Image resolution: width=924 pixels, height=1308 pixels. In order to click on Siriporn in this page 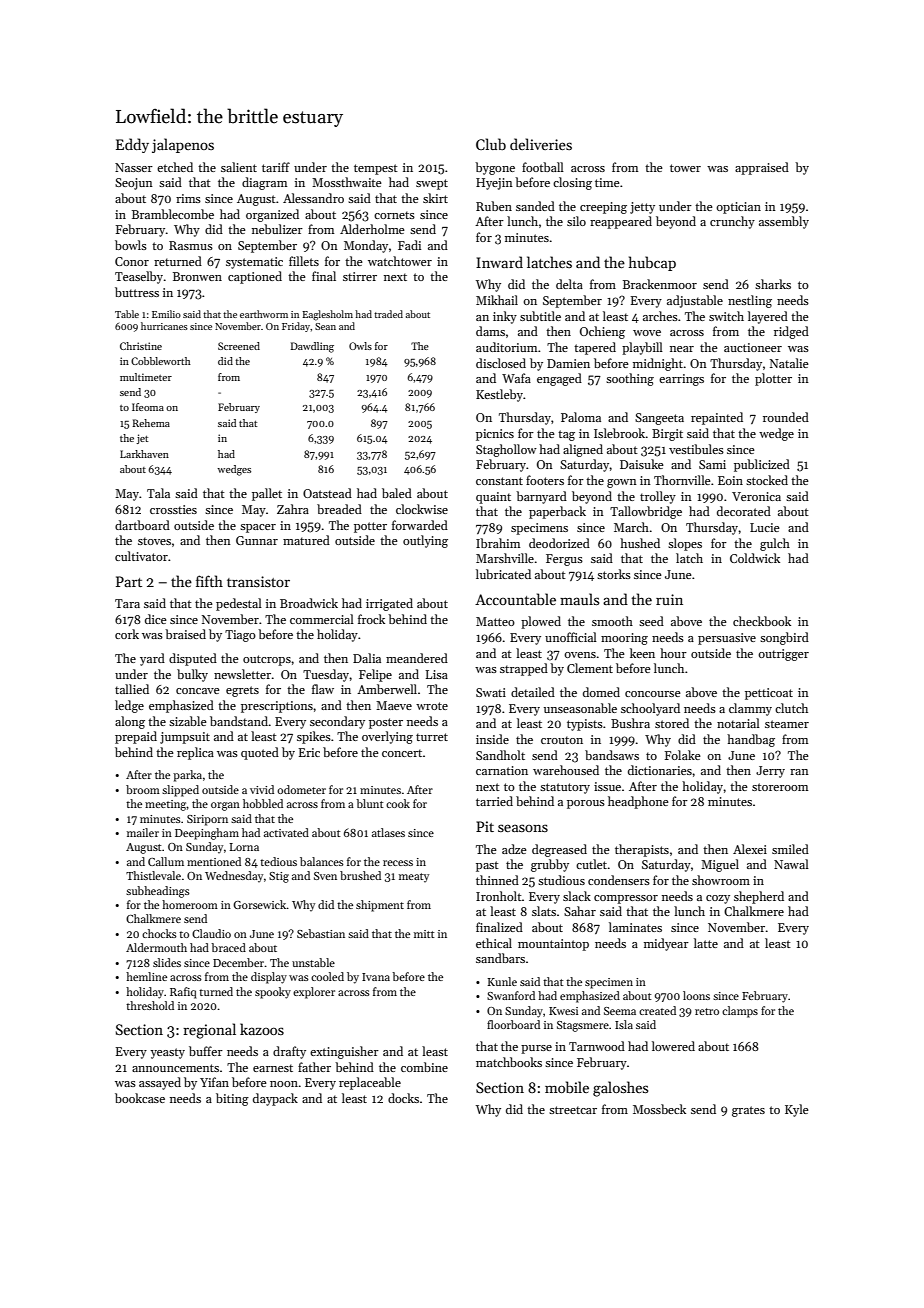, I will do `click(207, 820)`.
